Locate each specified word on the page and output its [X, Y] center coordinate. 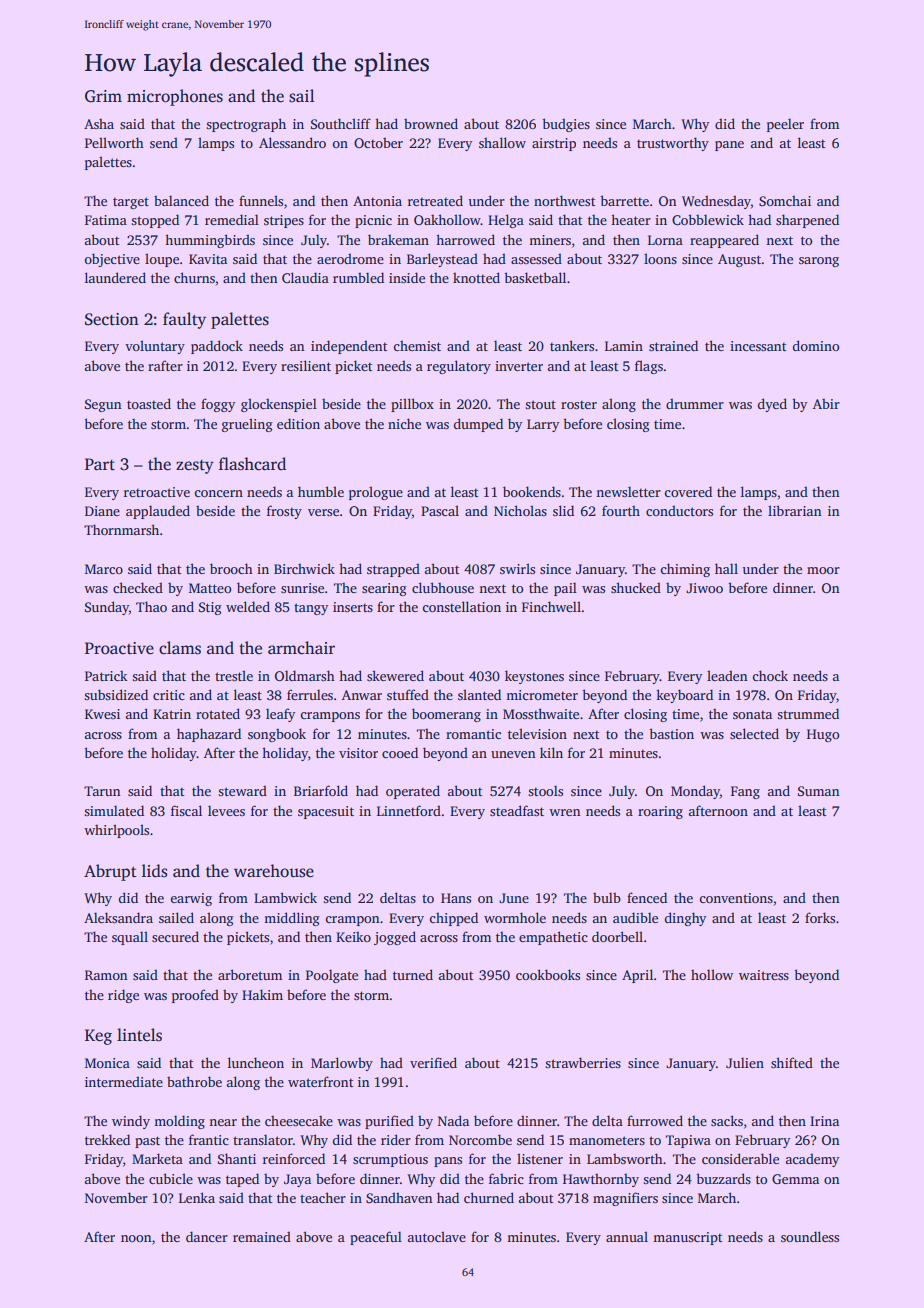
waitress [764, 975]
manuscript [688, 1238]
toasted [149, 403]
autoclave [437, 1236]
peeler [785, 125]
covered [688, 491]
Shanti [237, 1158]
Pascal [440, 510]
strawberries [583, 1062]
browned [431, 123]
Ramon [106, 975]
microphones [175, 97]
